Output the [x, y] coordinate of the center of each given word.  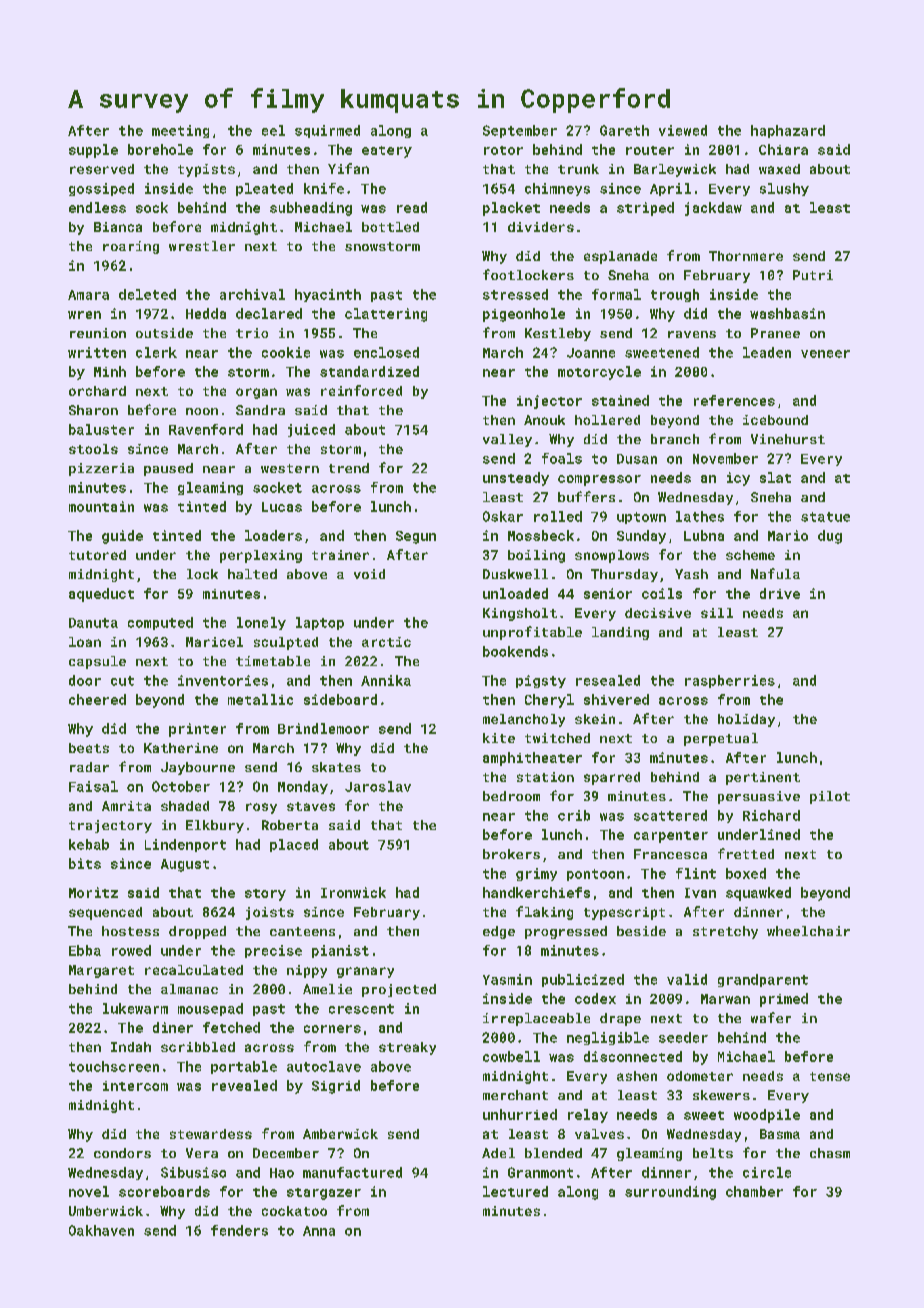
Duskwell [515, 574]
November [725, 458]
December [286, 1153]
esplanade [620, 257]
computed [160, 623]
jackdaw [713, 209]
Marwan [725, 999]
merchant [515, 1095]
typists [206, 170]
